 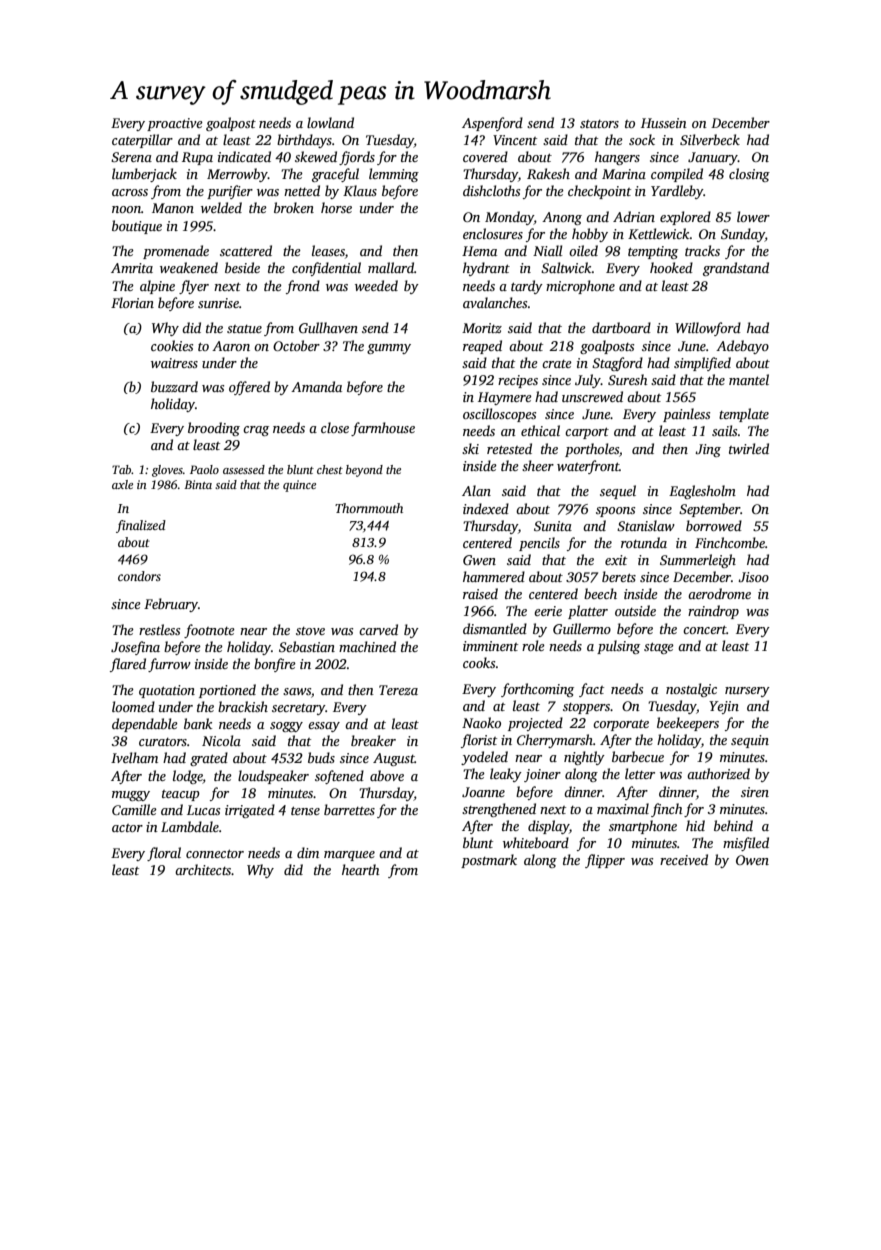 What do you see at coordinates (328, 250) in the screenshot?
I see `leases` at bounding box center [328, 250].
